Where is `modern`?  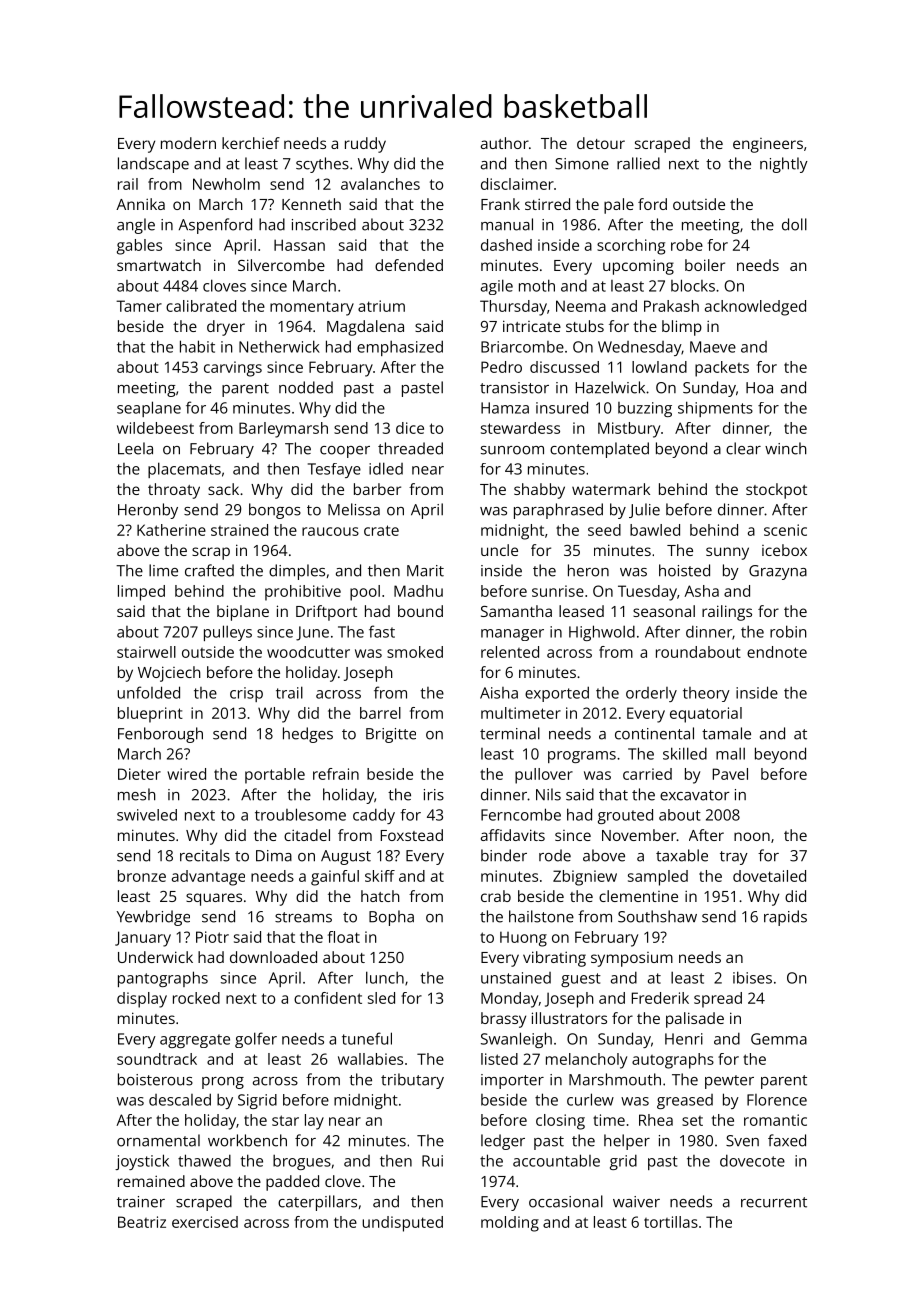 modern is located at coordinates (188, 143).
